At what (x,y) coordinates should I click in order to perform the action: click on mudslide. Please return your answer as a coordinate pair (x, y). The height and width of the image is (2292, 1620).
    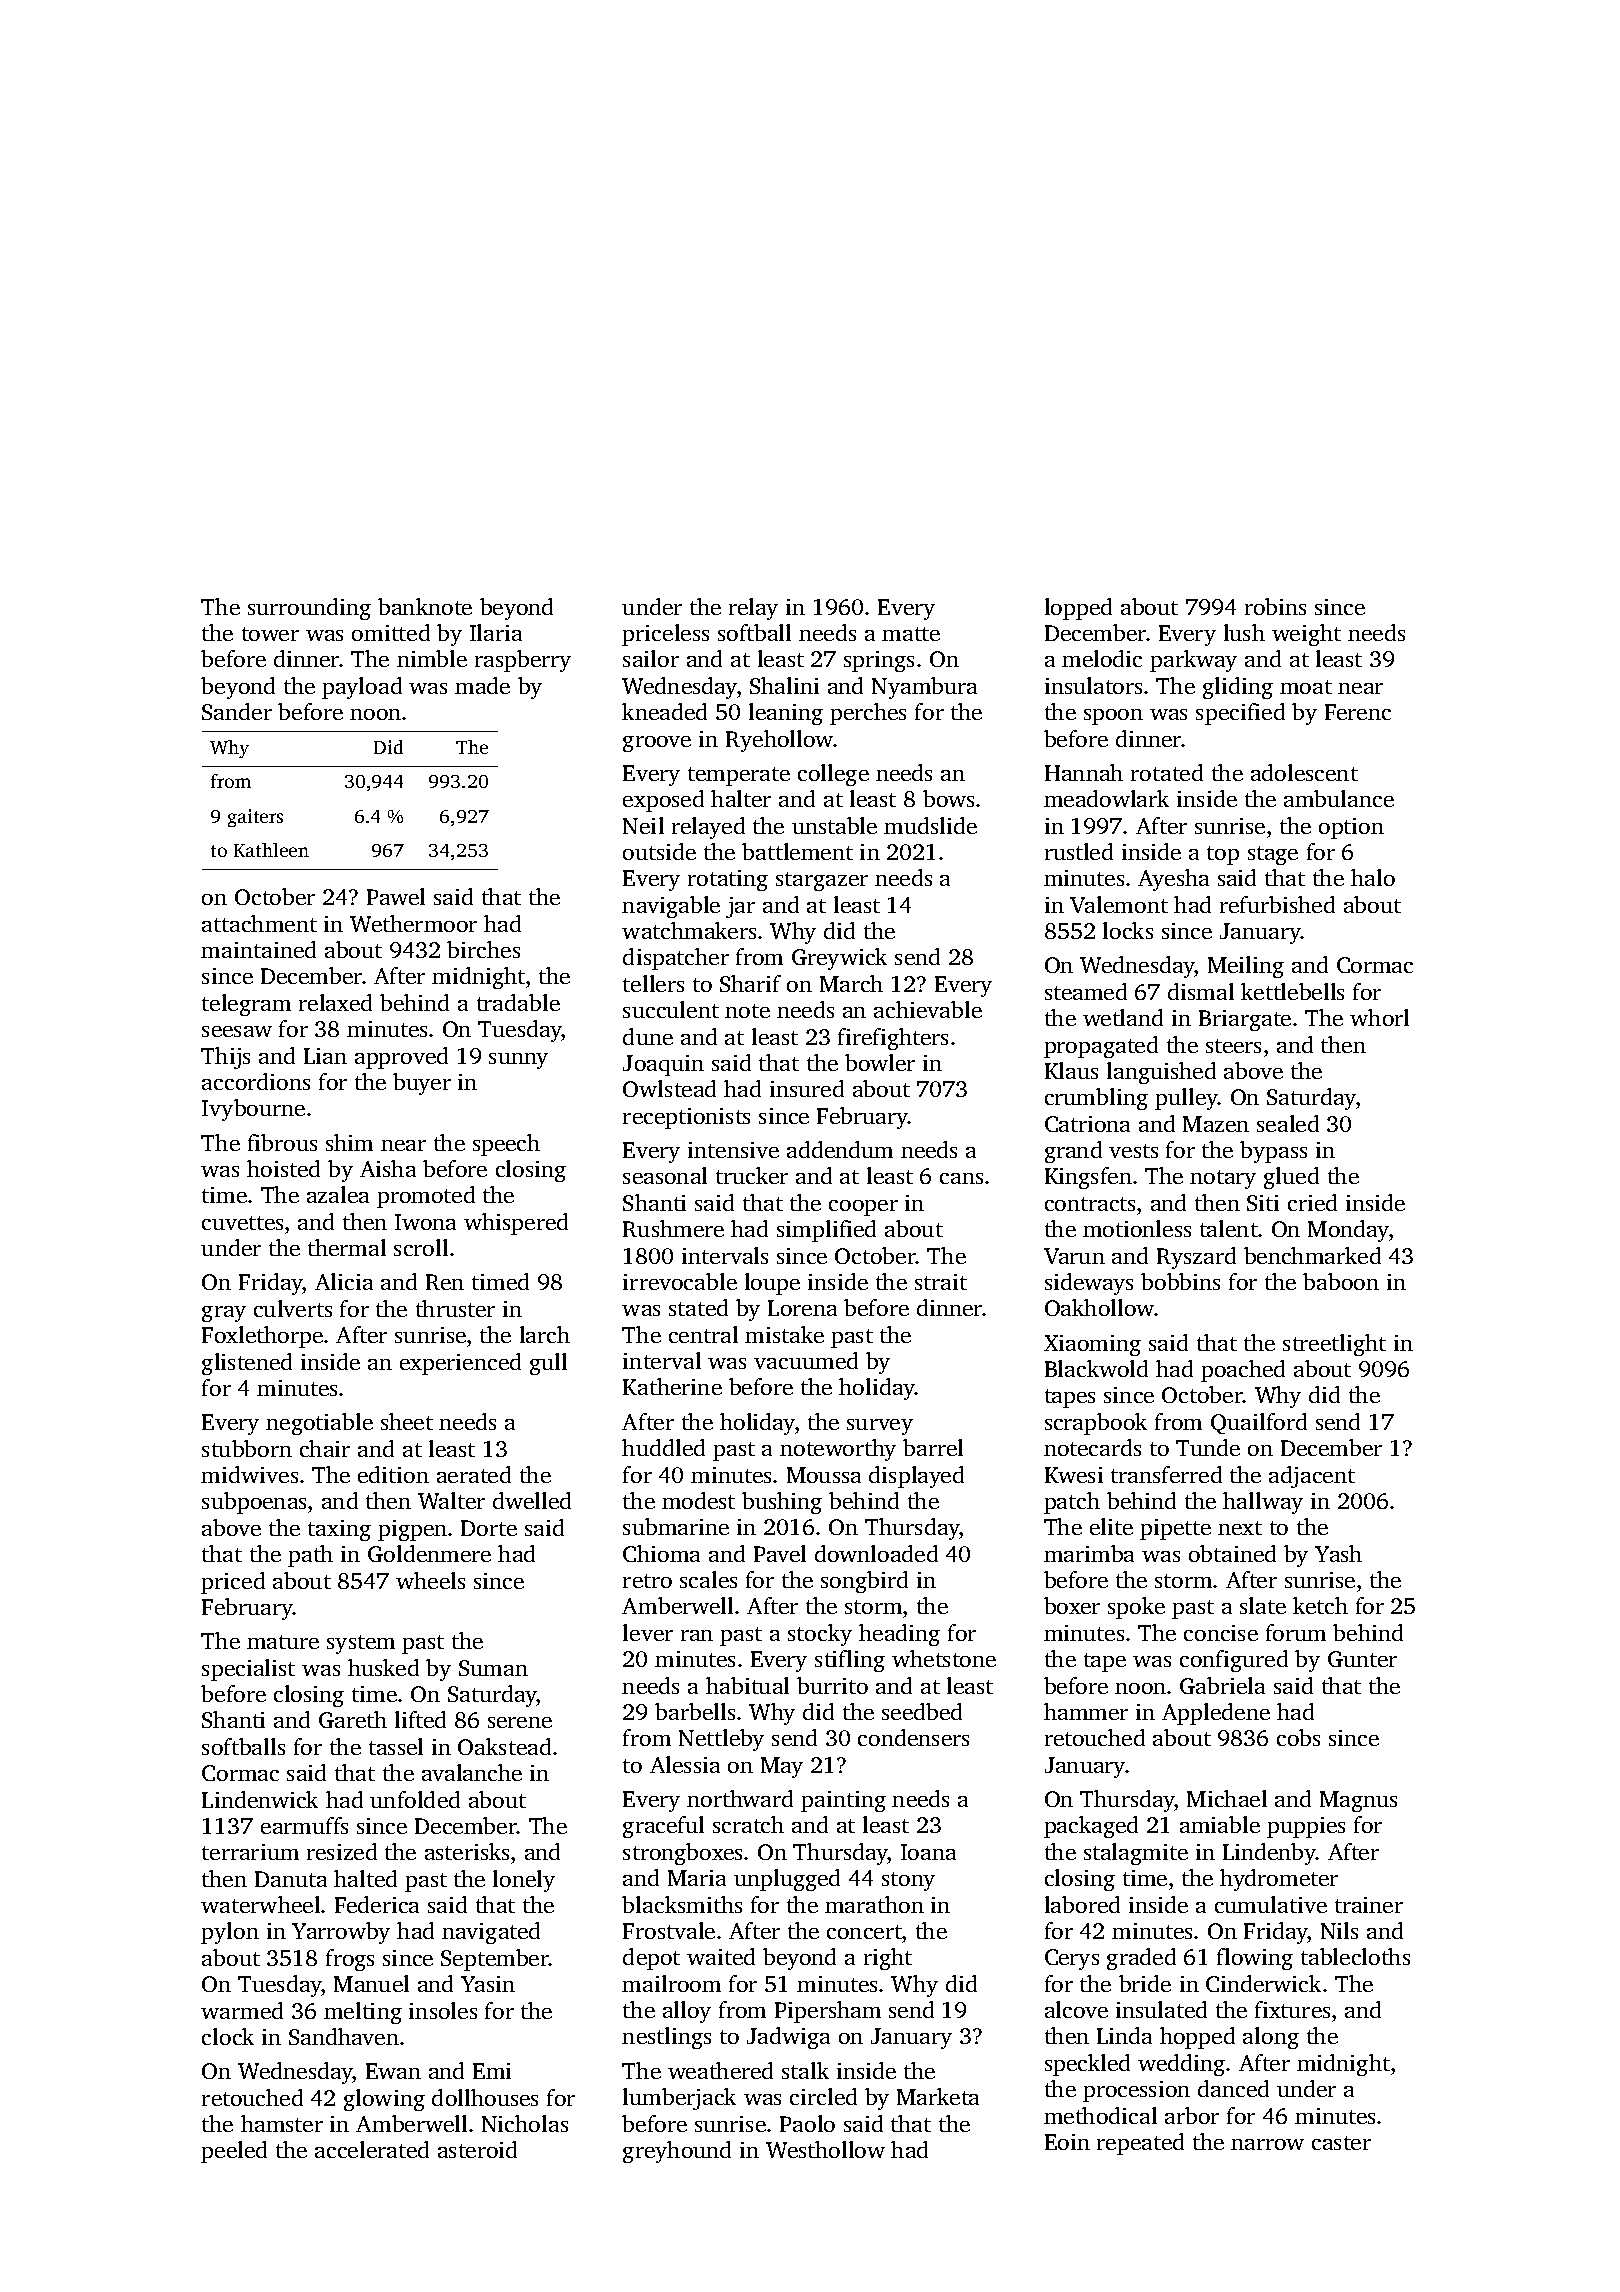
    Looking at the image, I should click on (930, 825).
